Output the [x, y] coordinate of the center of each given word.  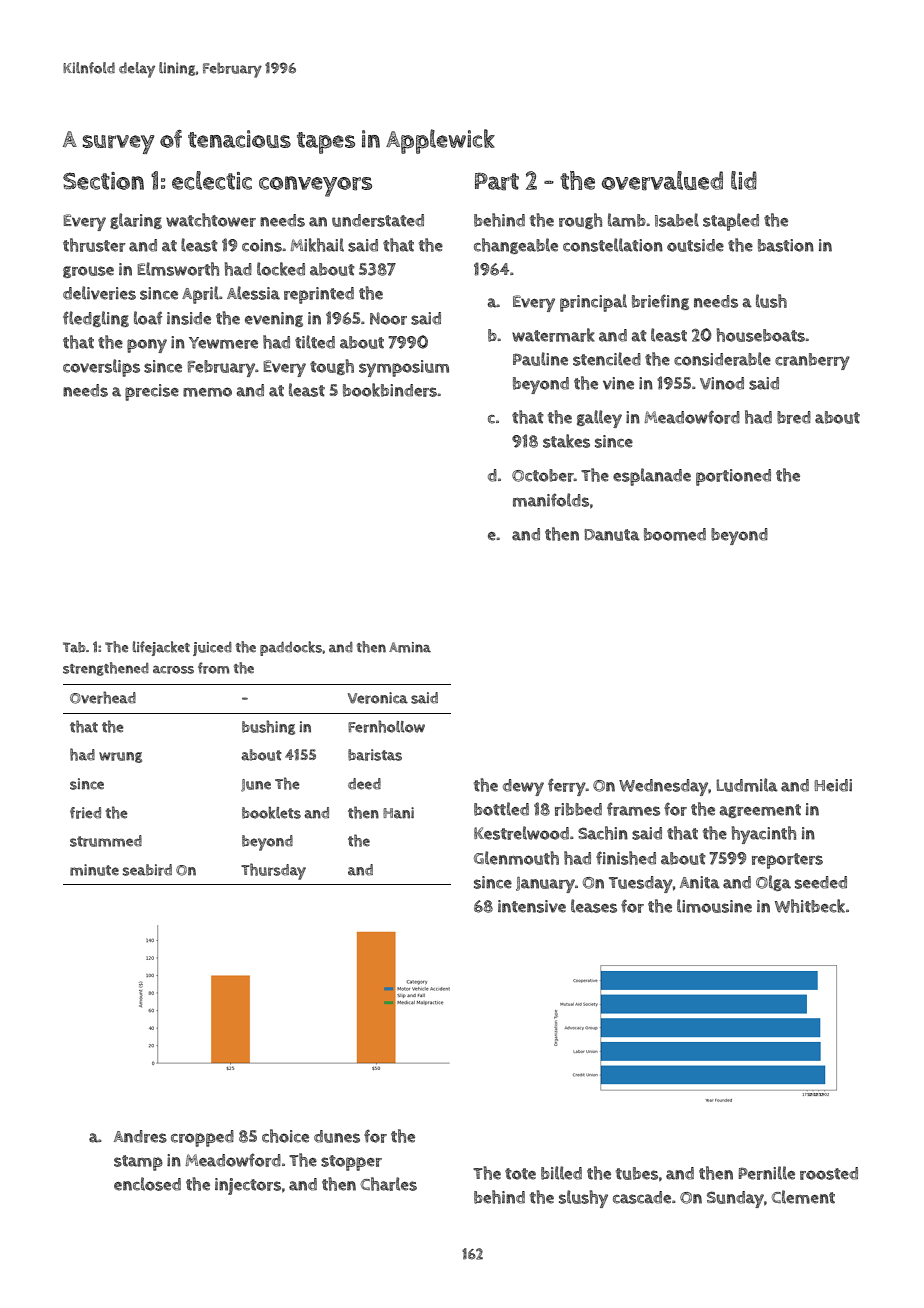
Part [497, 182]
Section [103, 181]
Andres [140, 1136]
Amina [410, 647]
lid [744, 180]
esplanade [652, 477]
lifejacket [161, 648]
